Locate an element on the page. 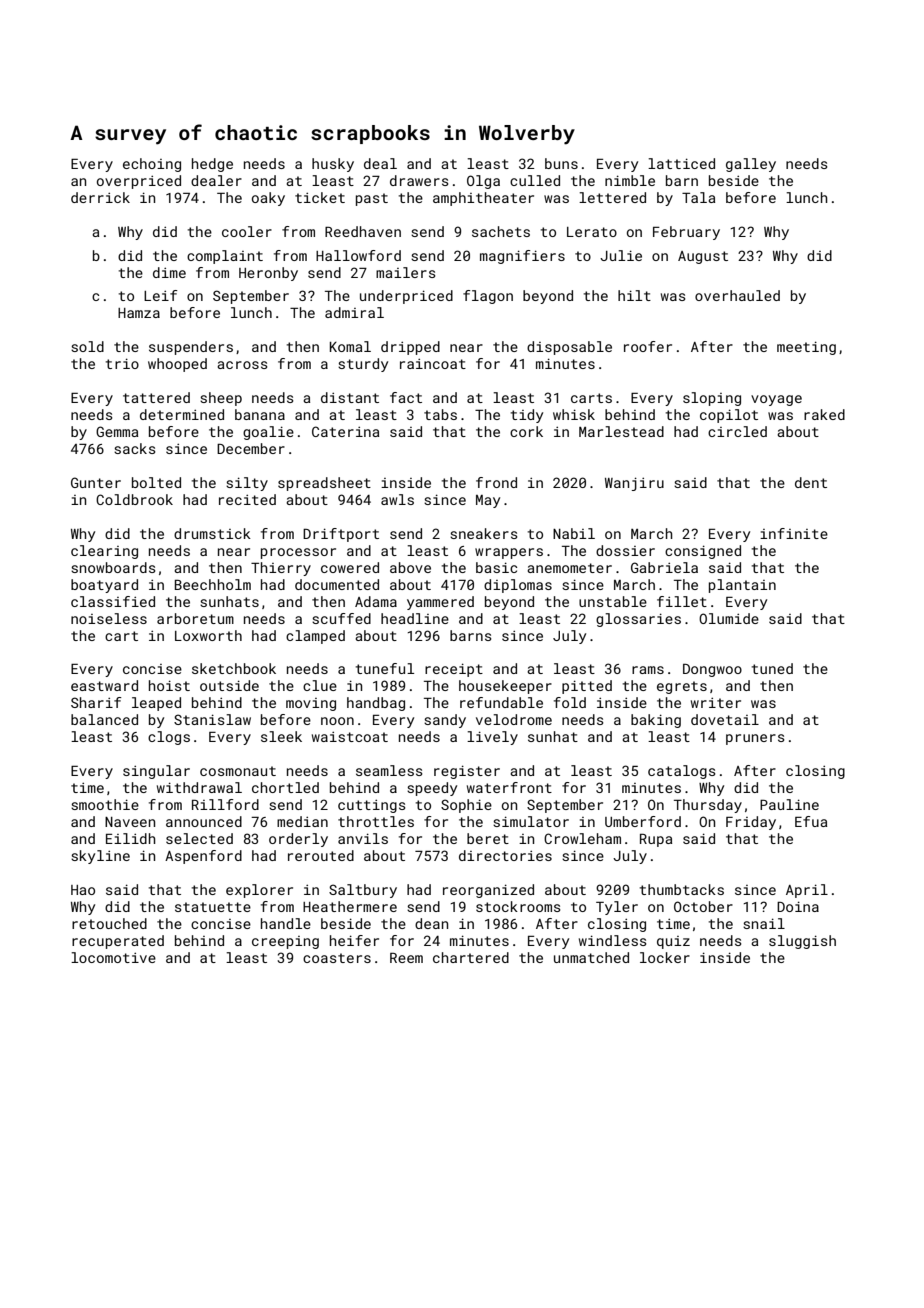  derrick is located at coordinates (100, 197).
